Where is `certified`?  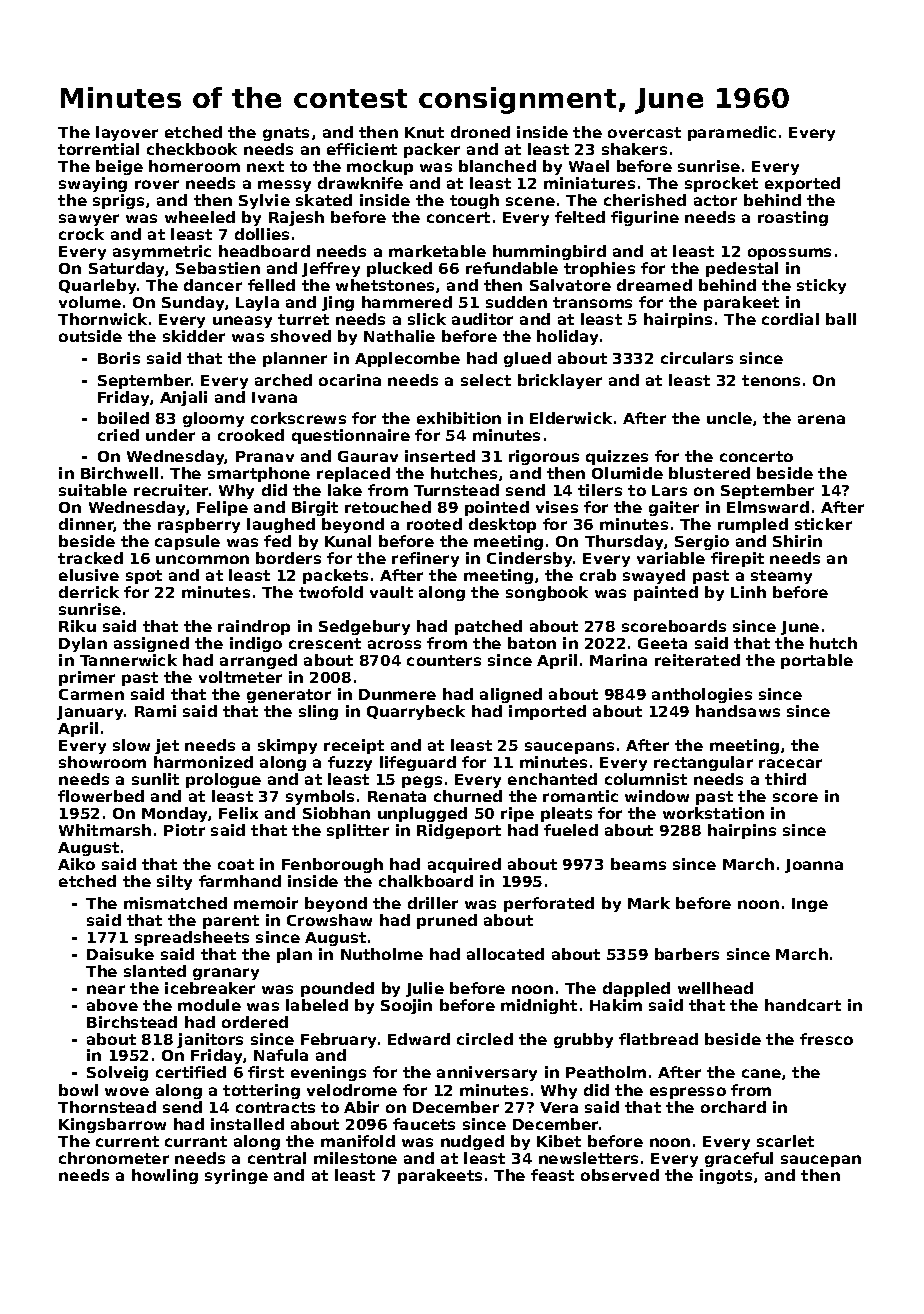
certified is located at coordinates (191, 1072).
